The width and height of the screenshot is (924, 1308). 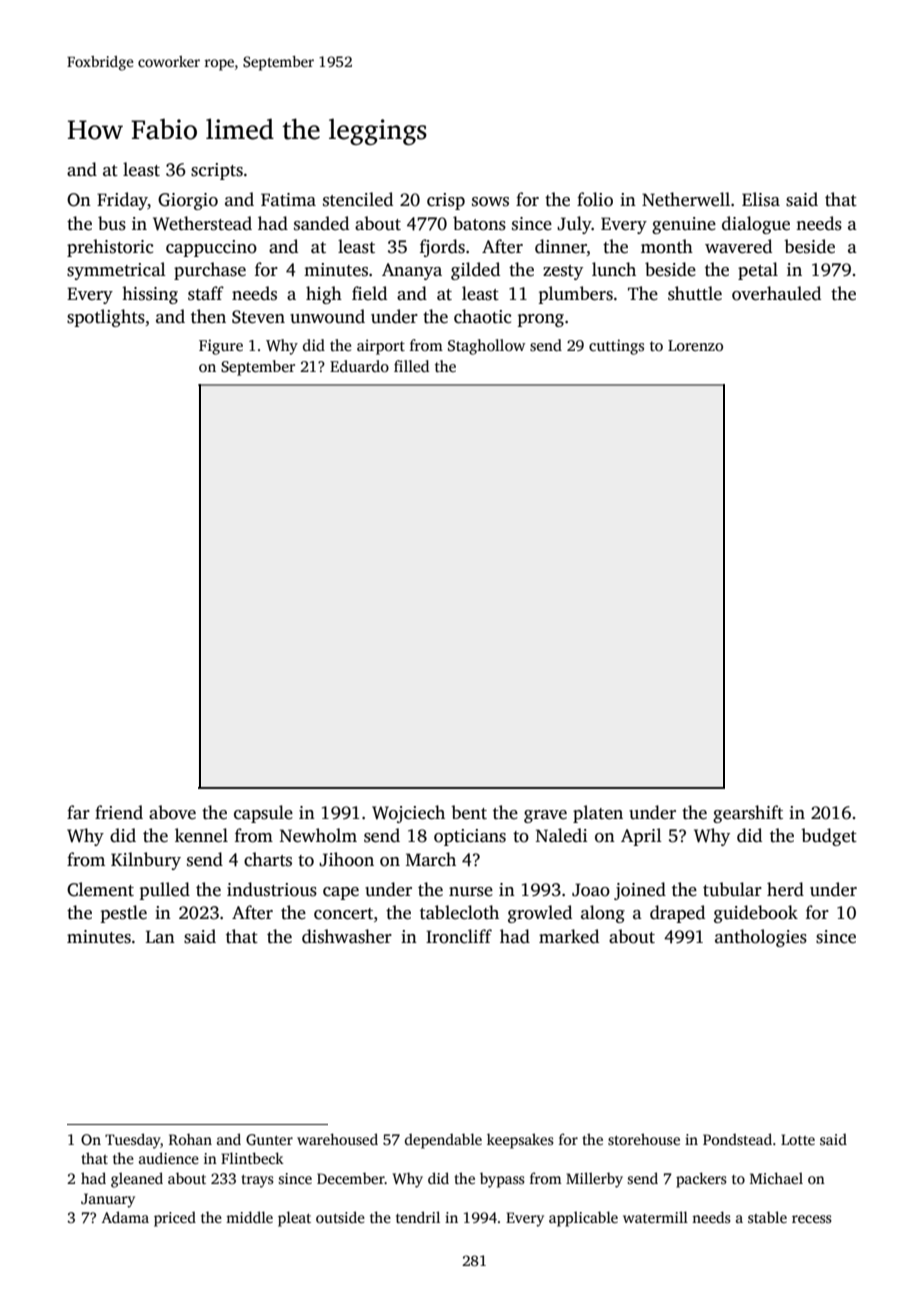 What do you see at coordinates (263, 814) in the screenshot?
I see `capsule` at bounding box center [263, 814].
